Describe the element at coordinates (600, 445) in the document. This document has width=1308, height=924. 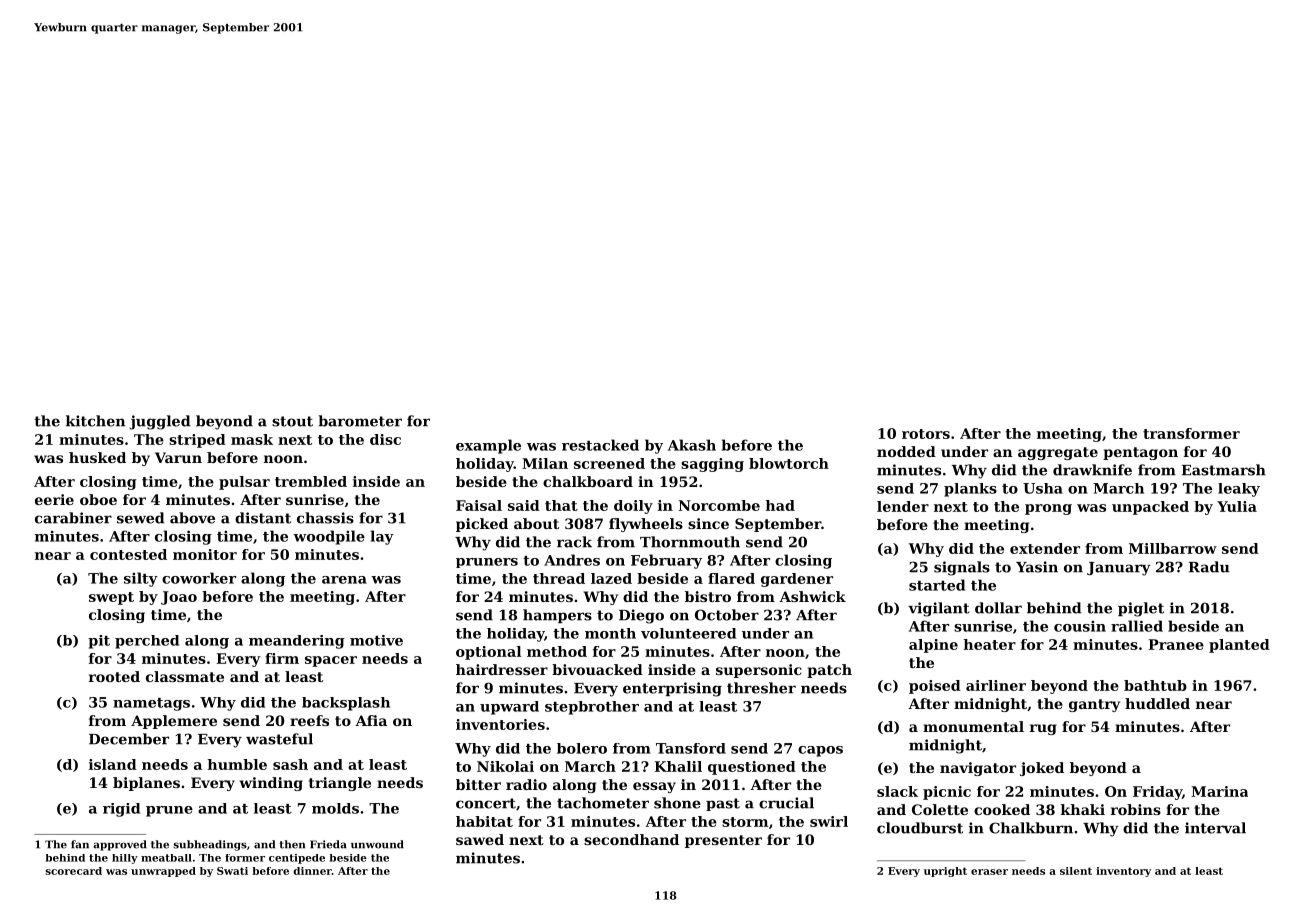
I see `restacked` at that location.
